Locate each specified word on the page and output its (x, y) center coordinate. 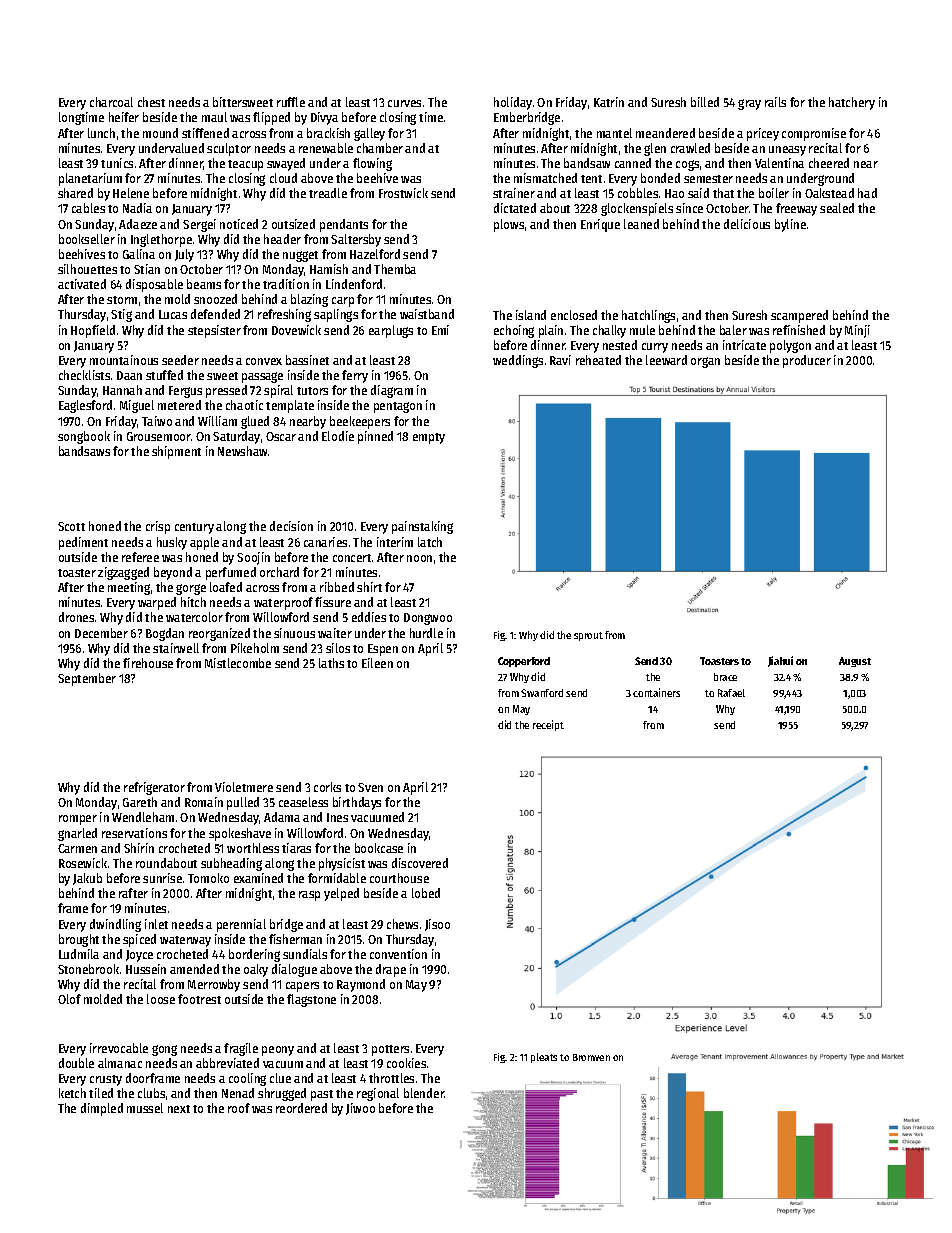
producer (807, 361)
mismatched (545, 178)
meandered (665, 133)
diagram (392, 391)
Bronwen (591, 1057)
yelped (341, 894)
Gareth (140, 802)
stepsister (214, 331)
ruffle (291, 102)
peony (278, 1051)
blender (424, 1093)
